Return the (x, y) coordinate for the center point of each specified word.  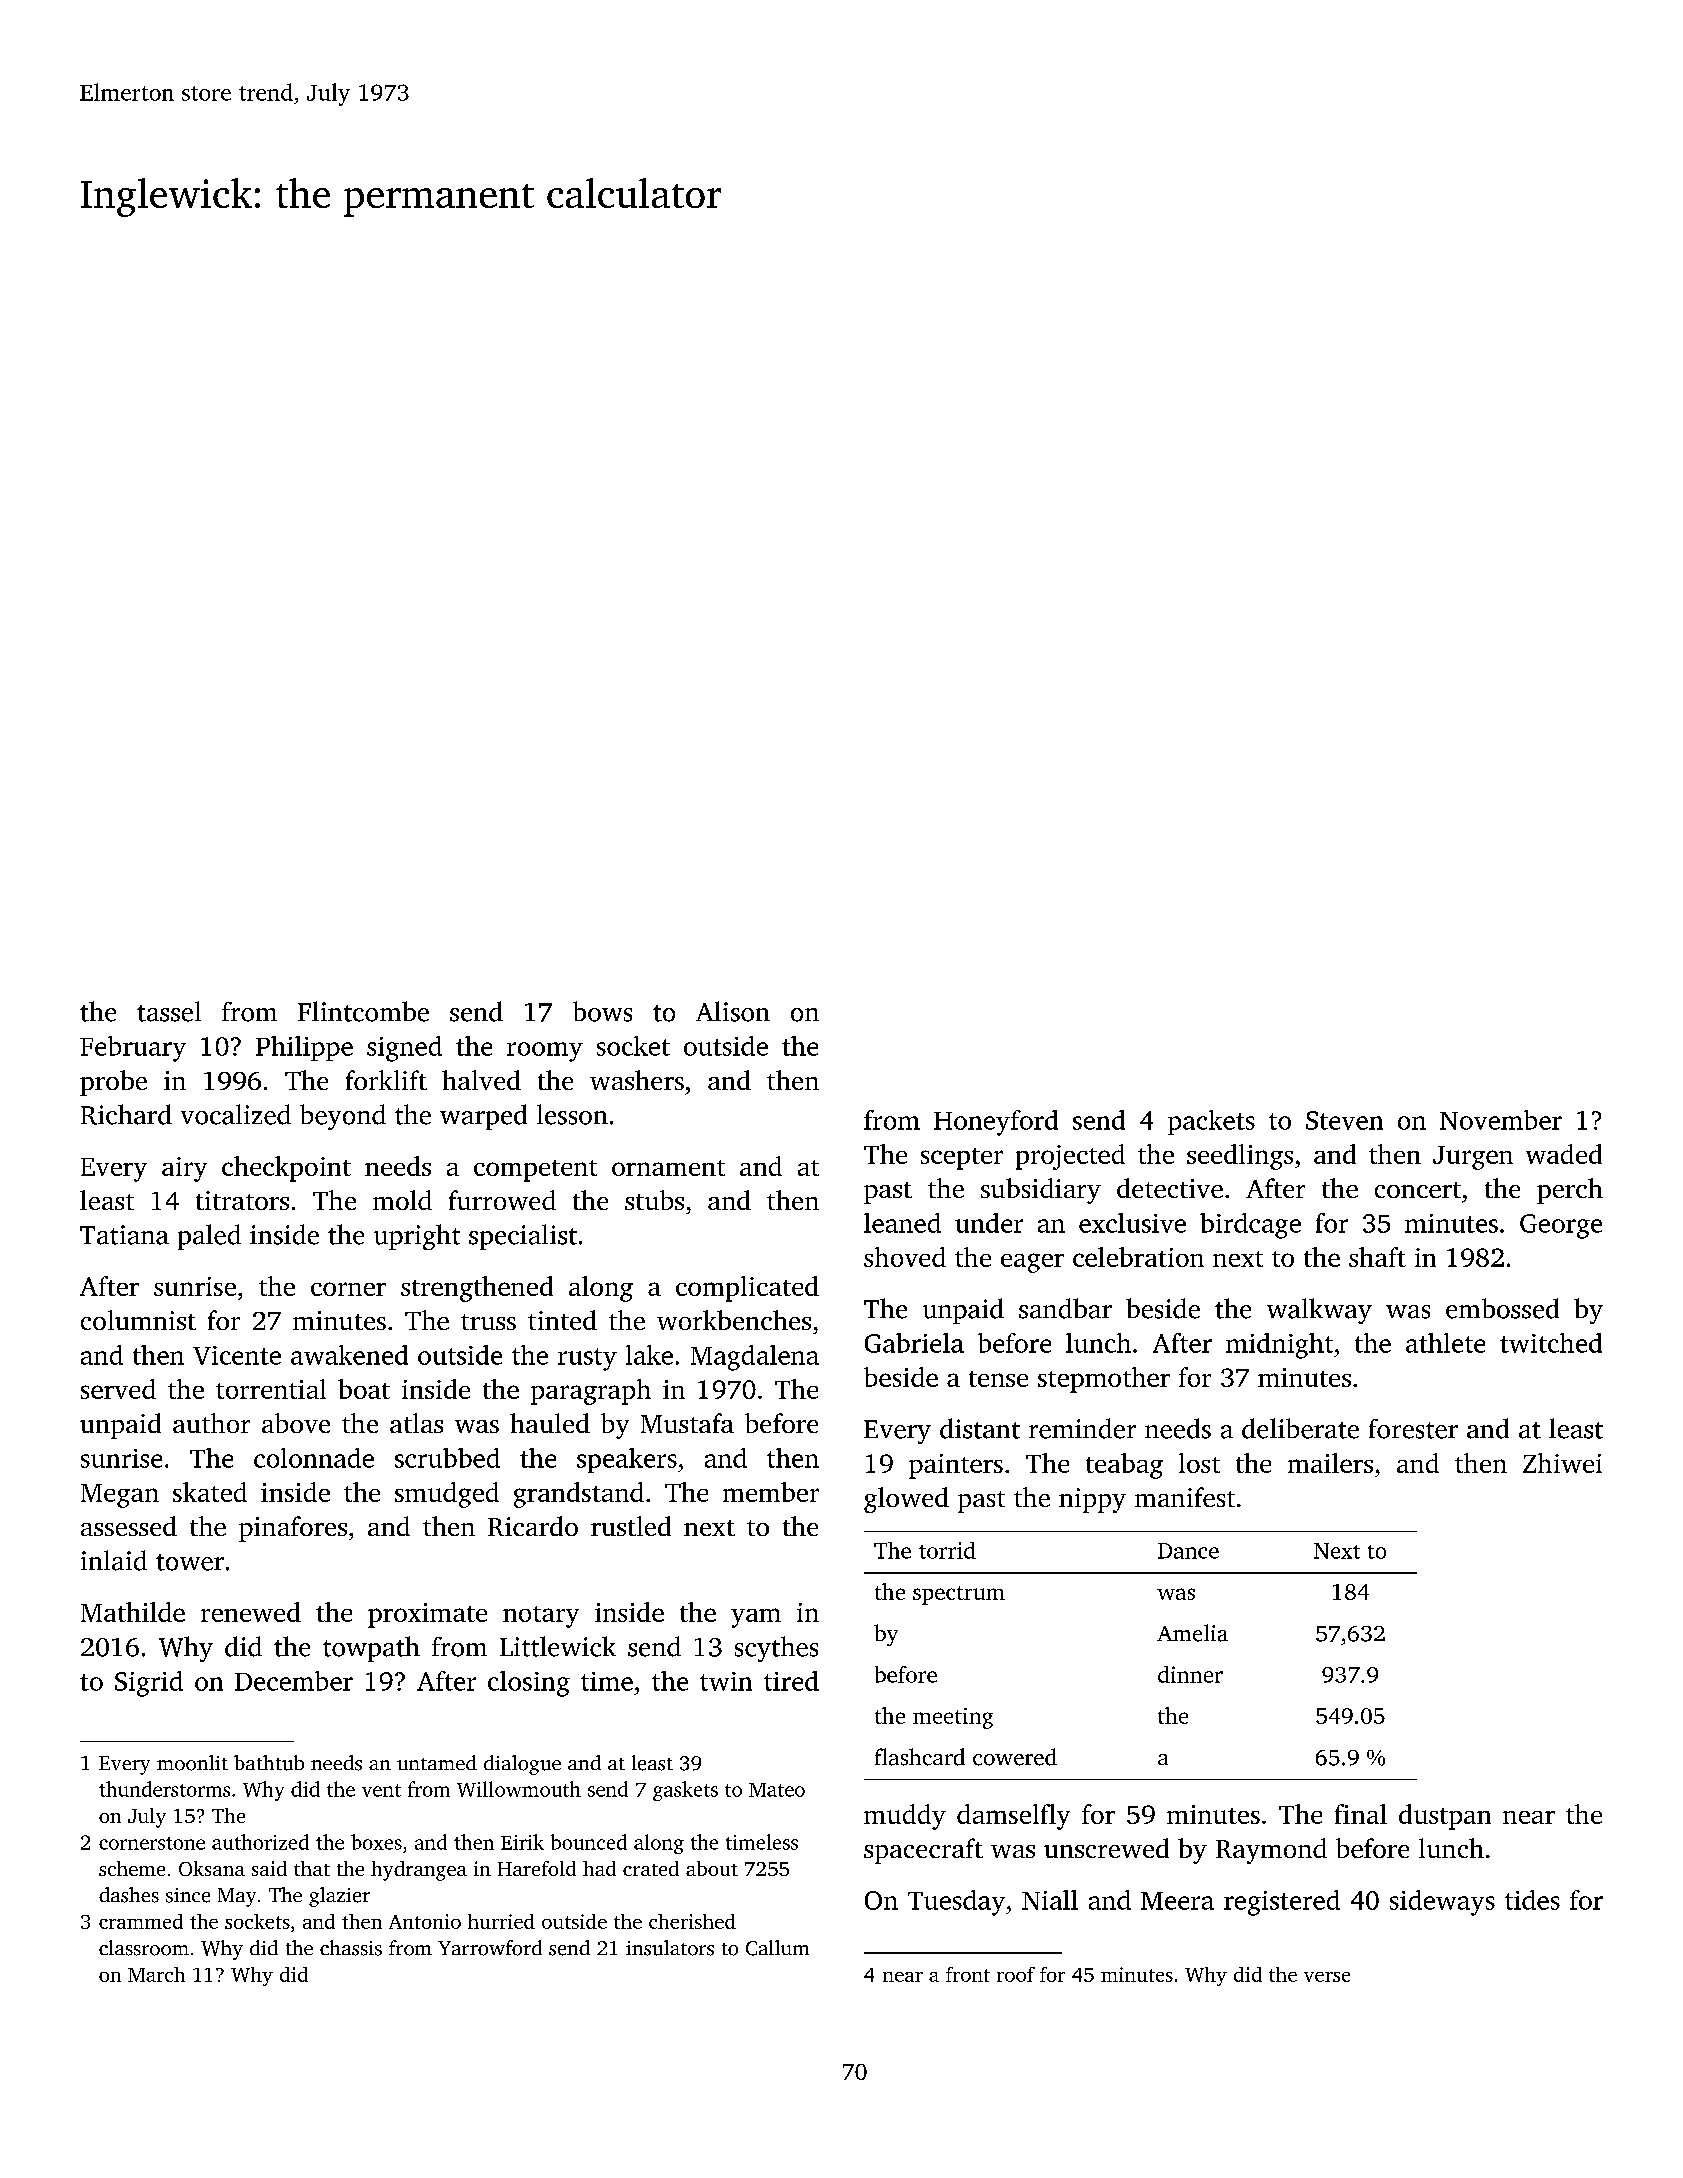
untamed (437, 1762)
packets (1211, 1122)
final (1361, 1814)
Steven (1344, 1120)
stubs (654, 1200)
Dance (1188, 1551)
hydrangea (419, 1871)
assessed (129, 1526)
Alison (733, 1011)
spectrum (959, 1595)
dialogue (522, 1765)
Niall (1050, 1900)
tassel (169, 1011)
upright (417, 1237)
